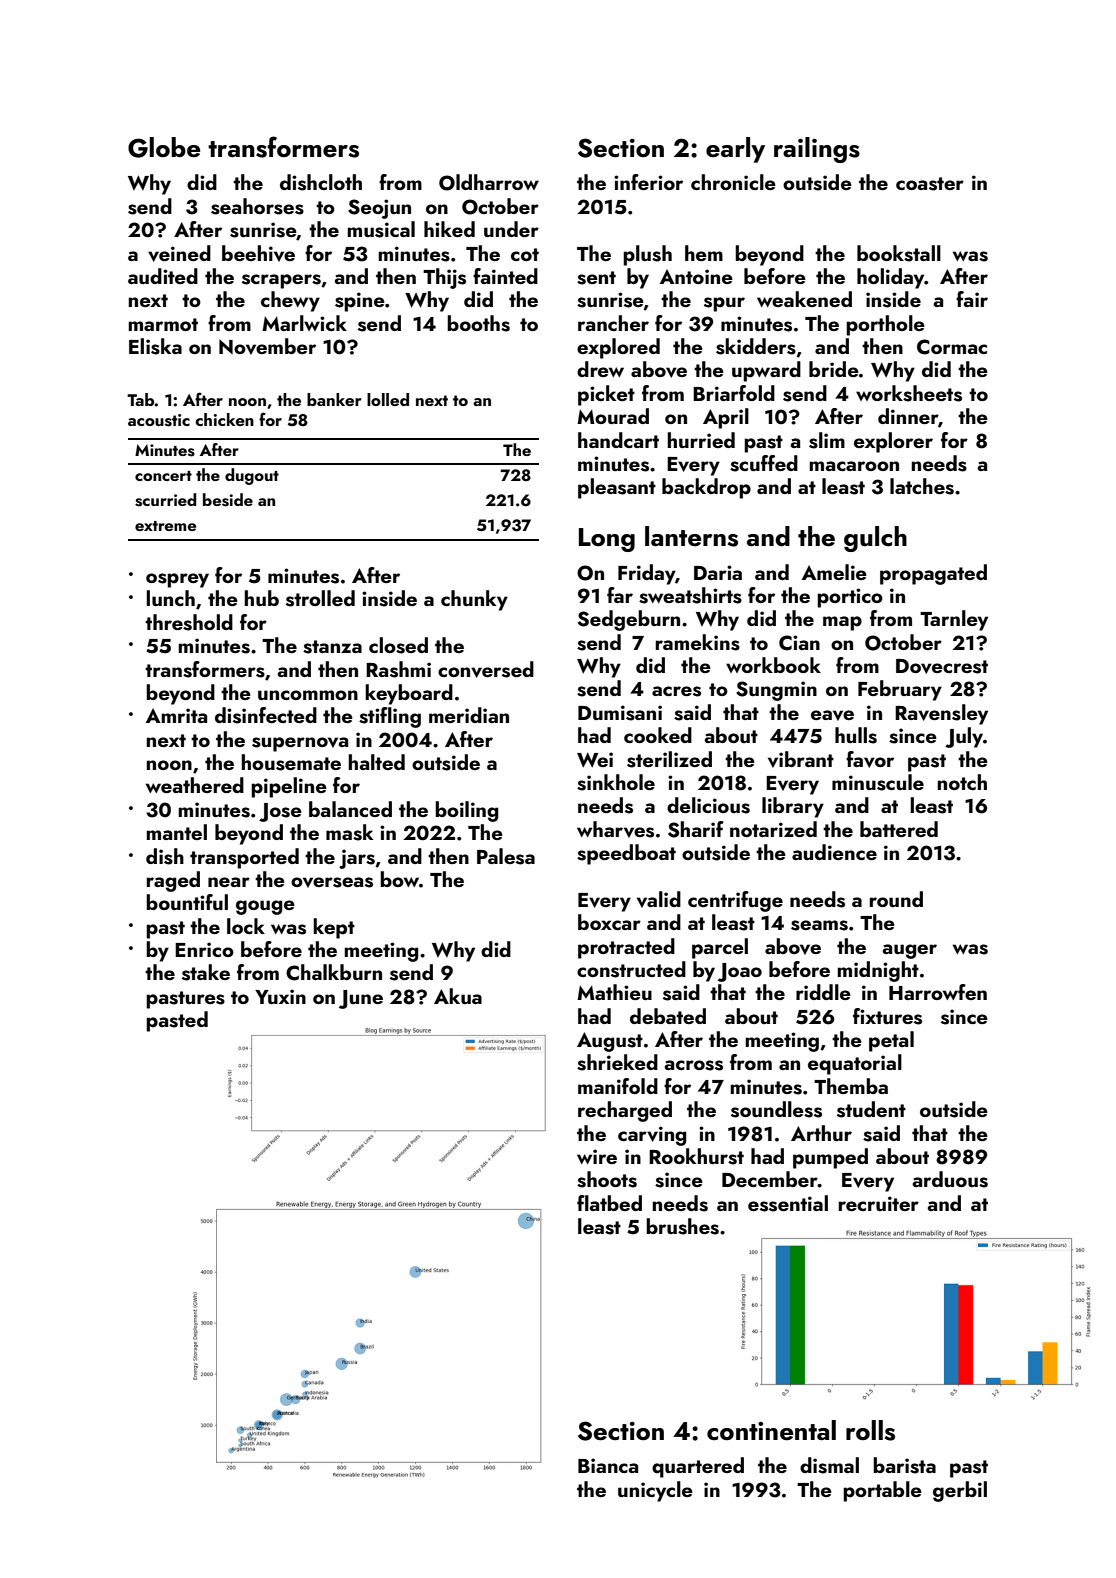 This screenshot has width=1116, height=1578. Describe the element at coordinates (489, 182) in the screenshot. I see `Oldharrow` at that location.
